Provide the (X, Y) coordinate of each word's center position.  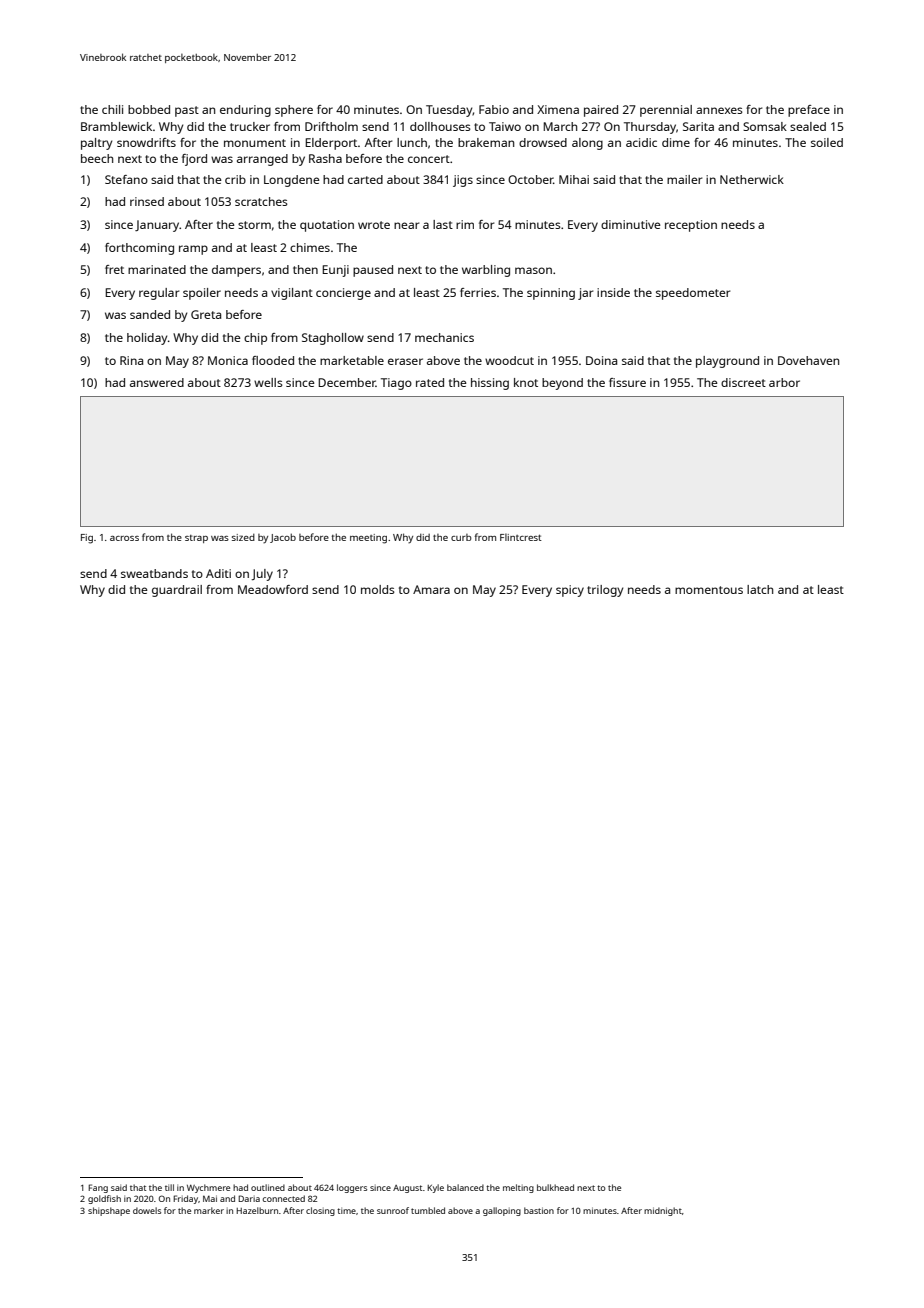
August (408, 1189)
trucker (250, 126)
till (169, 1187)
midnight (663, 1211)
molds (378, 589)
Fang (98, 1188)
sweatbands (154, 573)
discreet (743, 382)
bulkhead (555, 1187)
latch (760, 589)
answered (157, 382)
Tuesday (449, 111)
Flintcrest (521, 537)
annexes (719, 110)
